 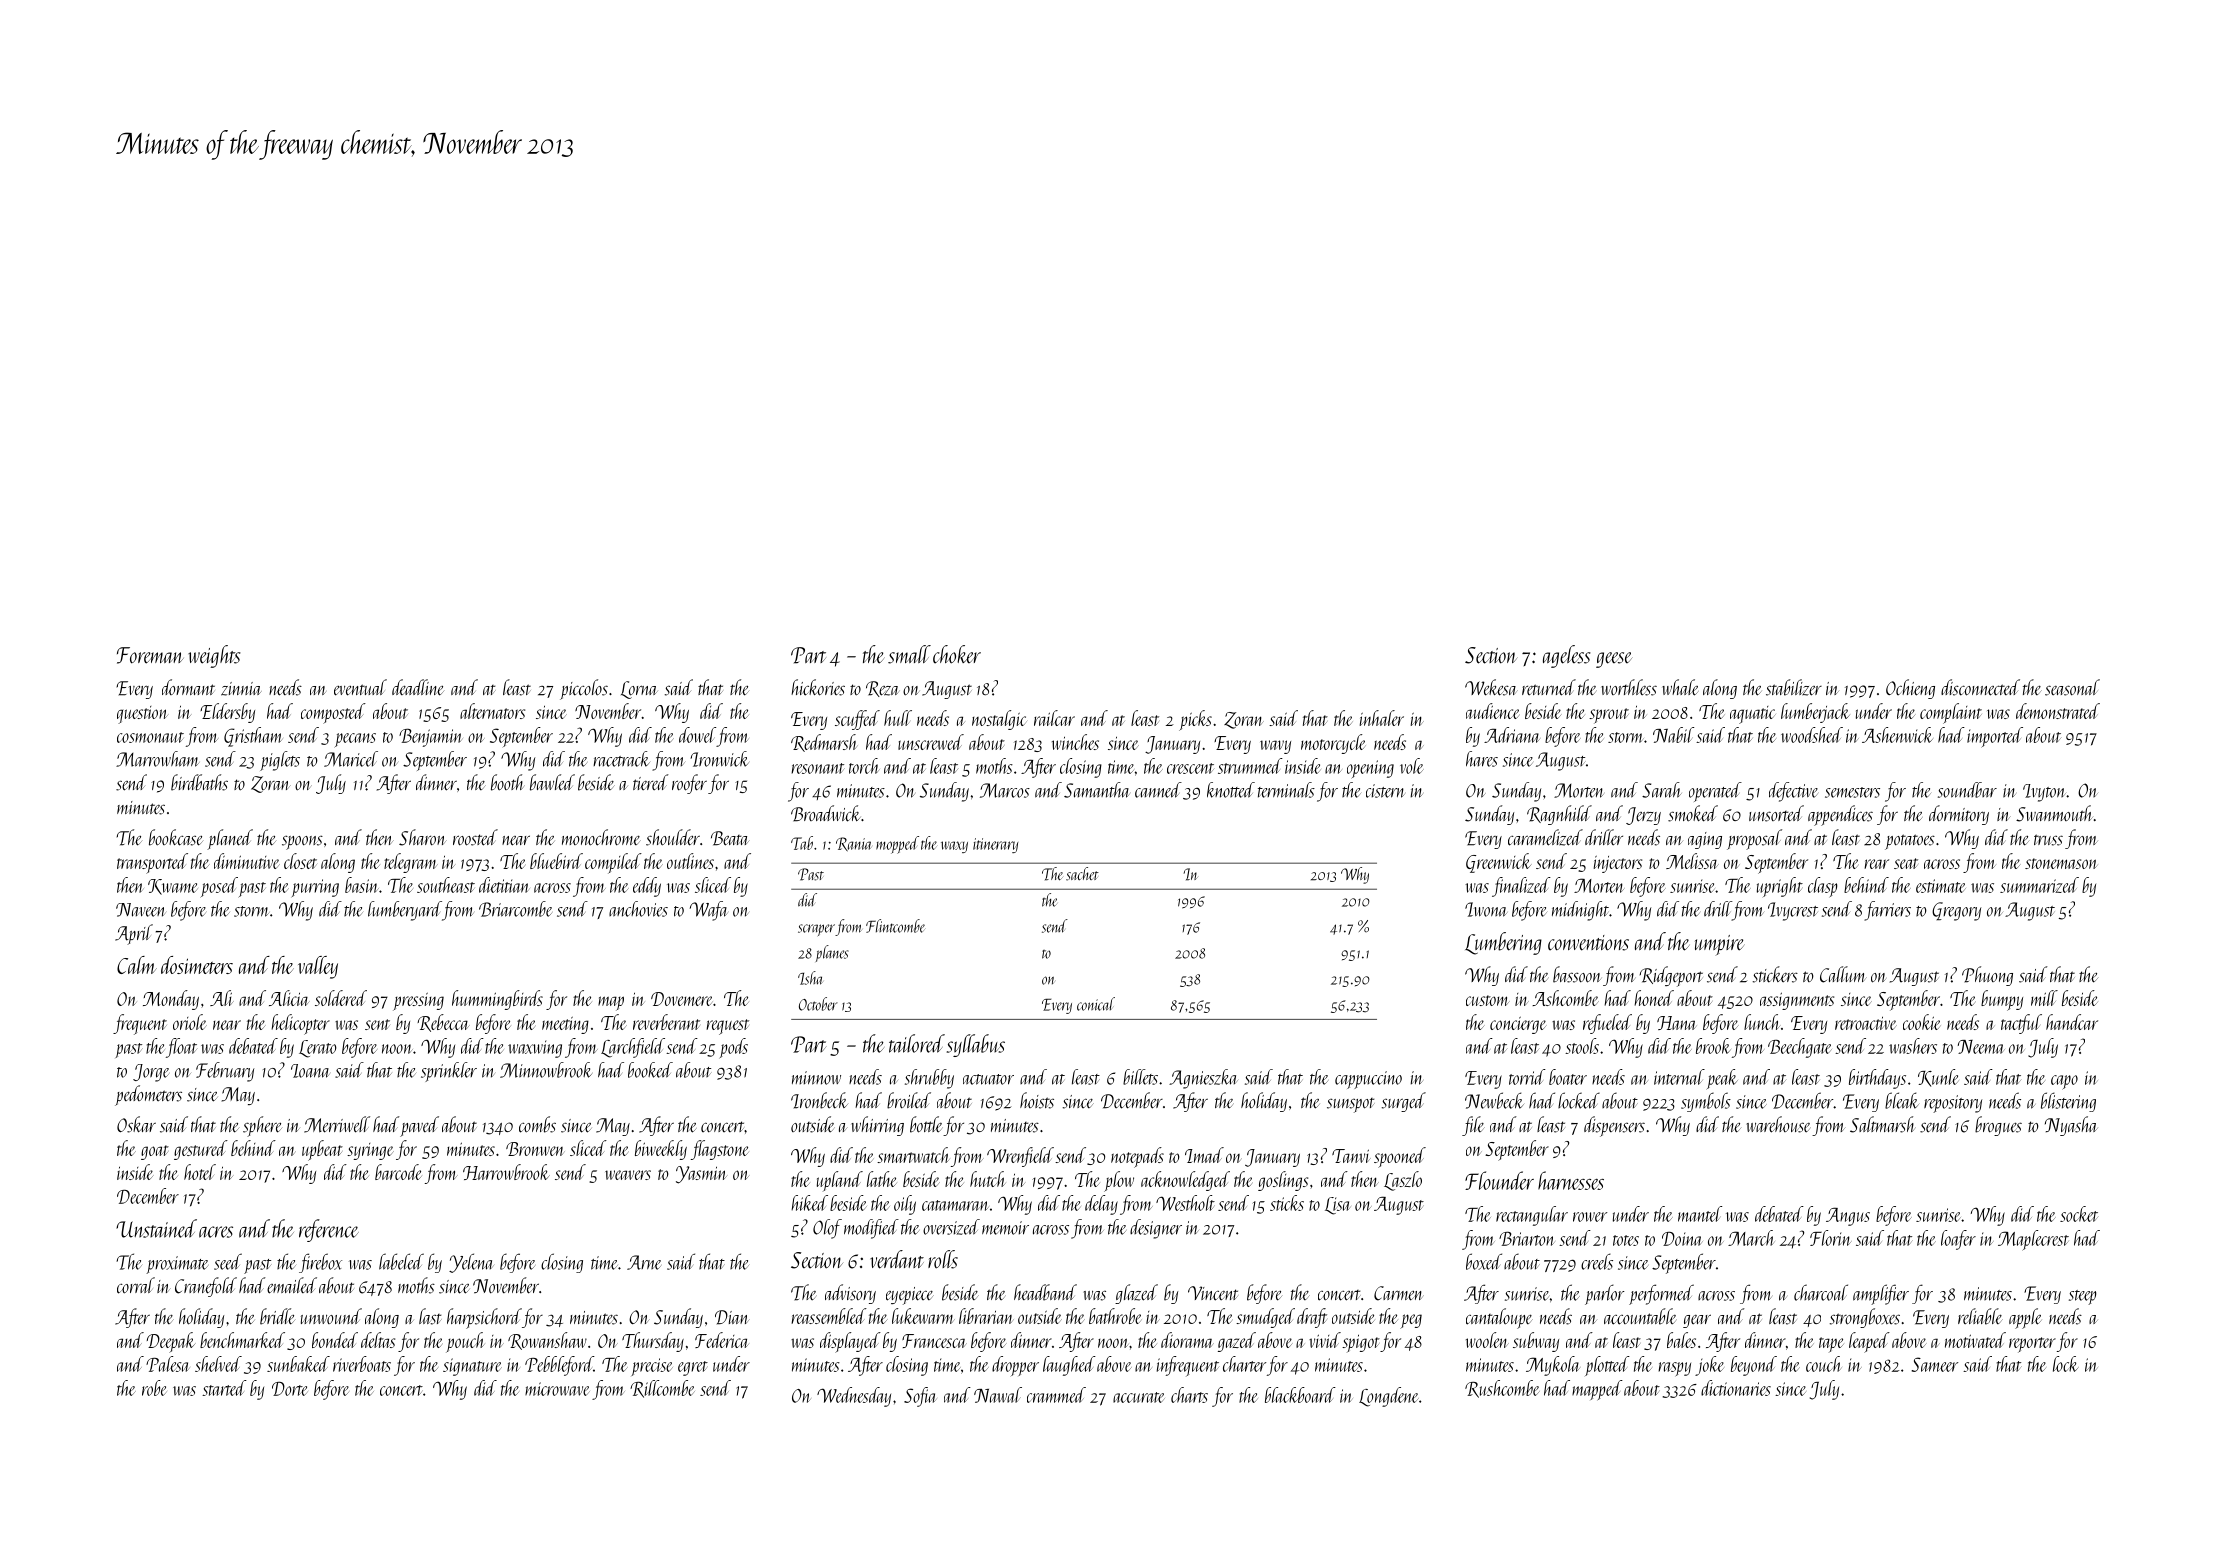 I want to click on whirring, so click(x=877, y=1126).
